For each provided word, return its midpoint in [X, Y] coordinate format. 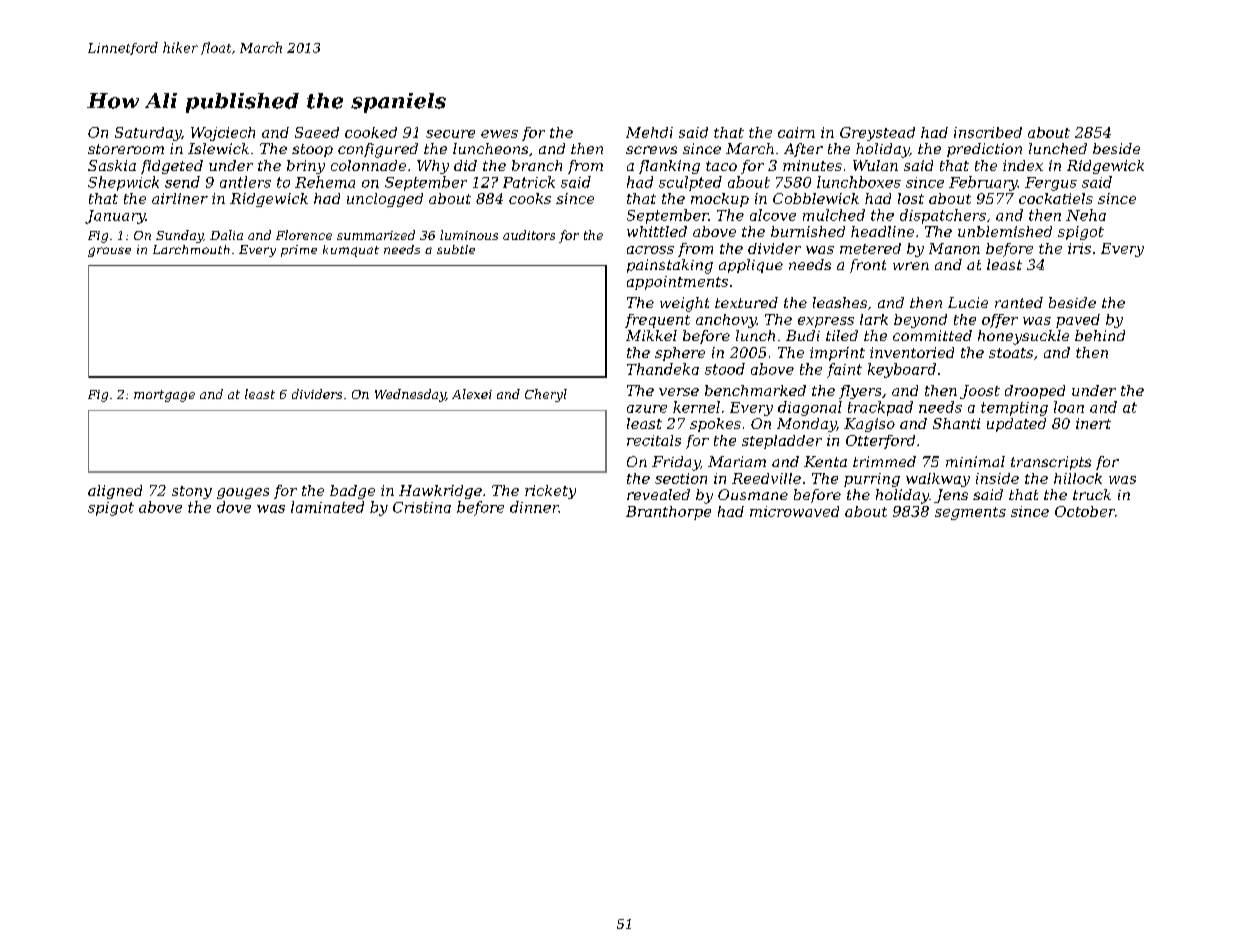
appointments [677, 283]
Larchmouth [191, 249]
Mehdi [649, 132]
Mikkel [651, 335]
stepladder [782, 442]
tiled [842, 335]
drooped [1035, 392]
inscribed [988, 132]
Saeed [317, 132]
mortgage [164, 396]
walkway [938, 480]
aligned [115, 492]
